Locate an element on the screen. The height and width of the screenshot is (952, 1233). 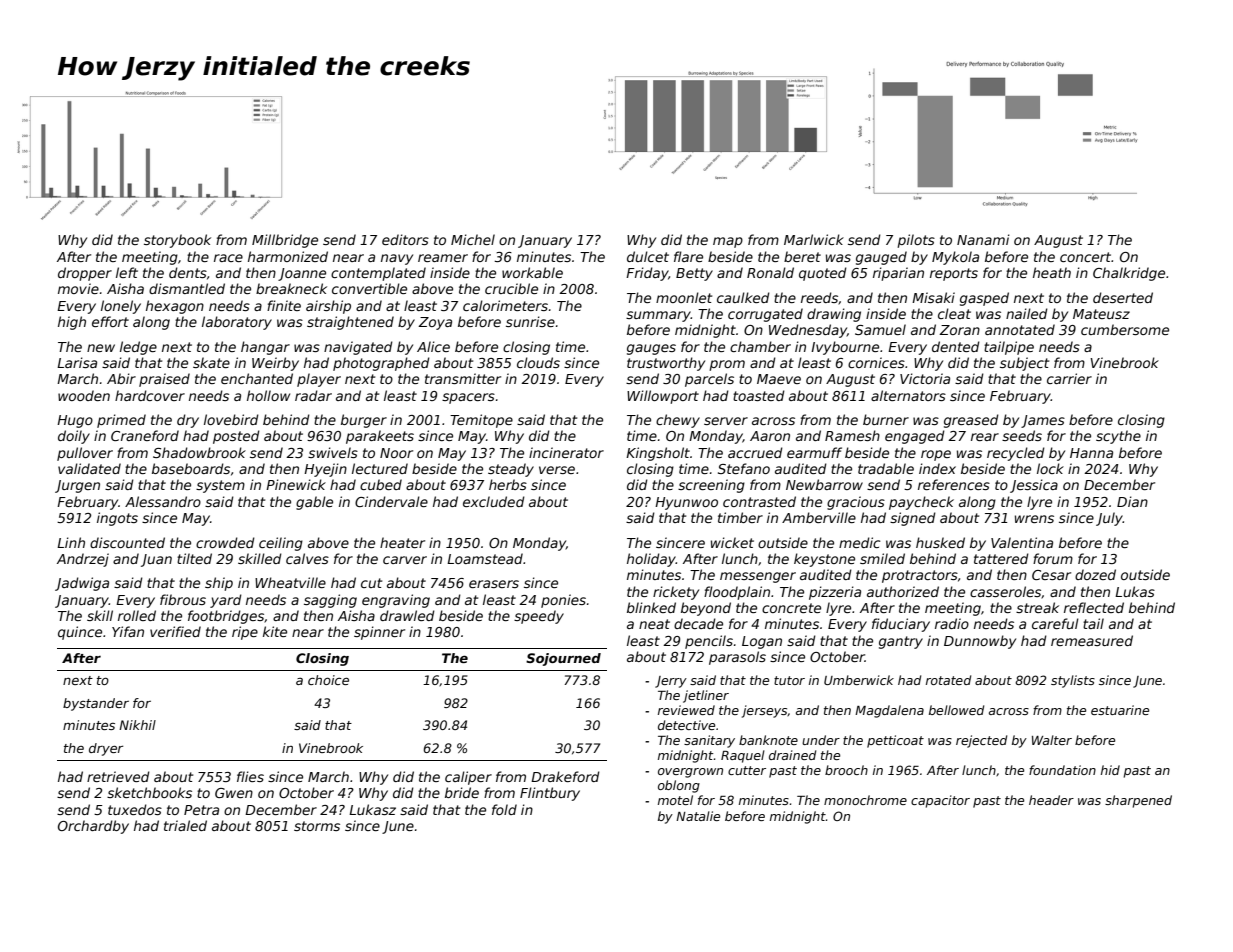
storms is located at coordinates (317, 826).
